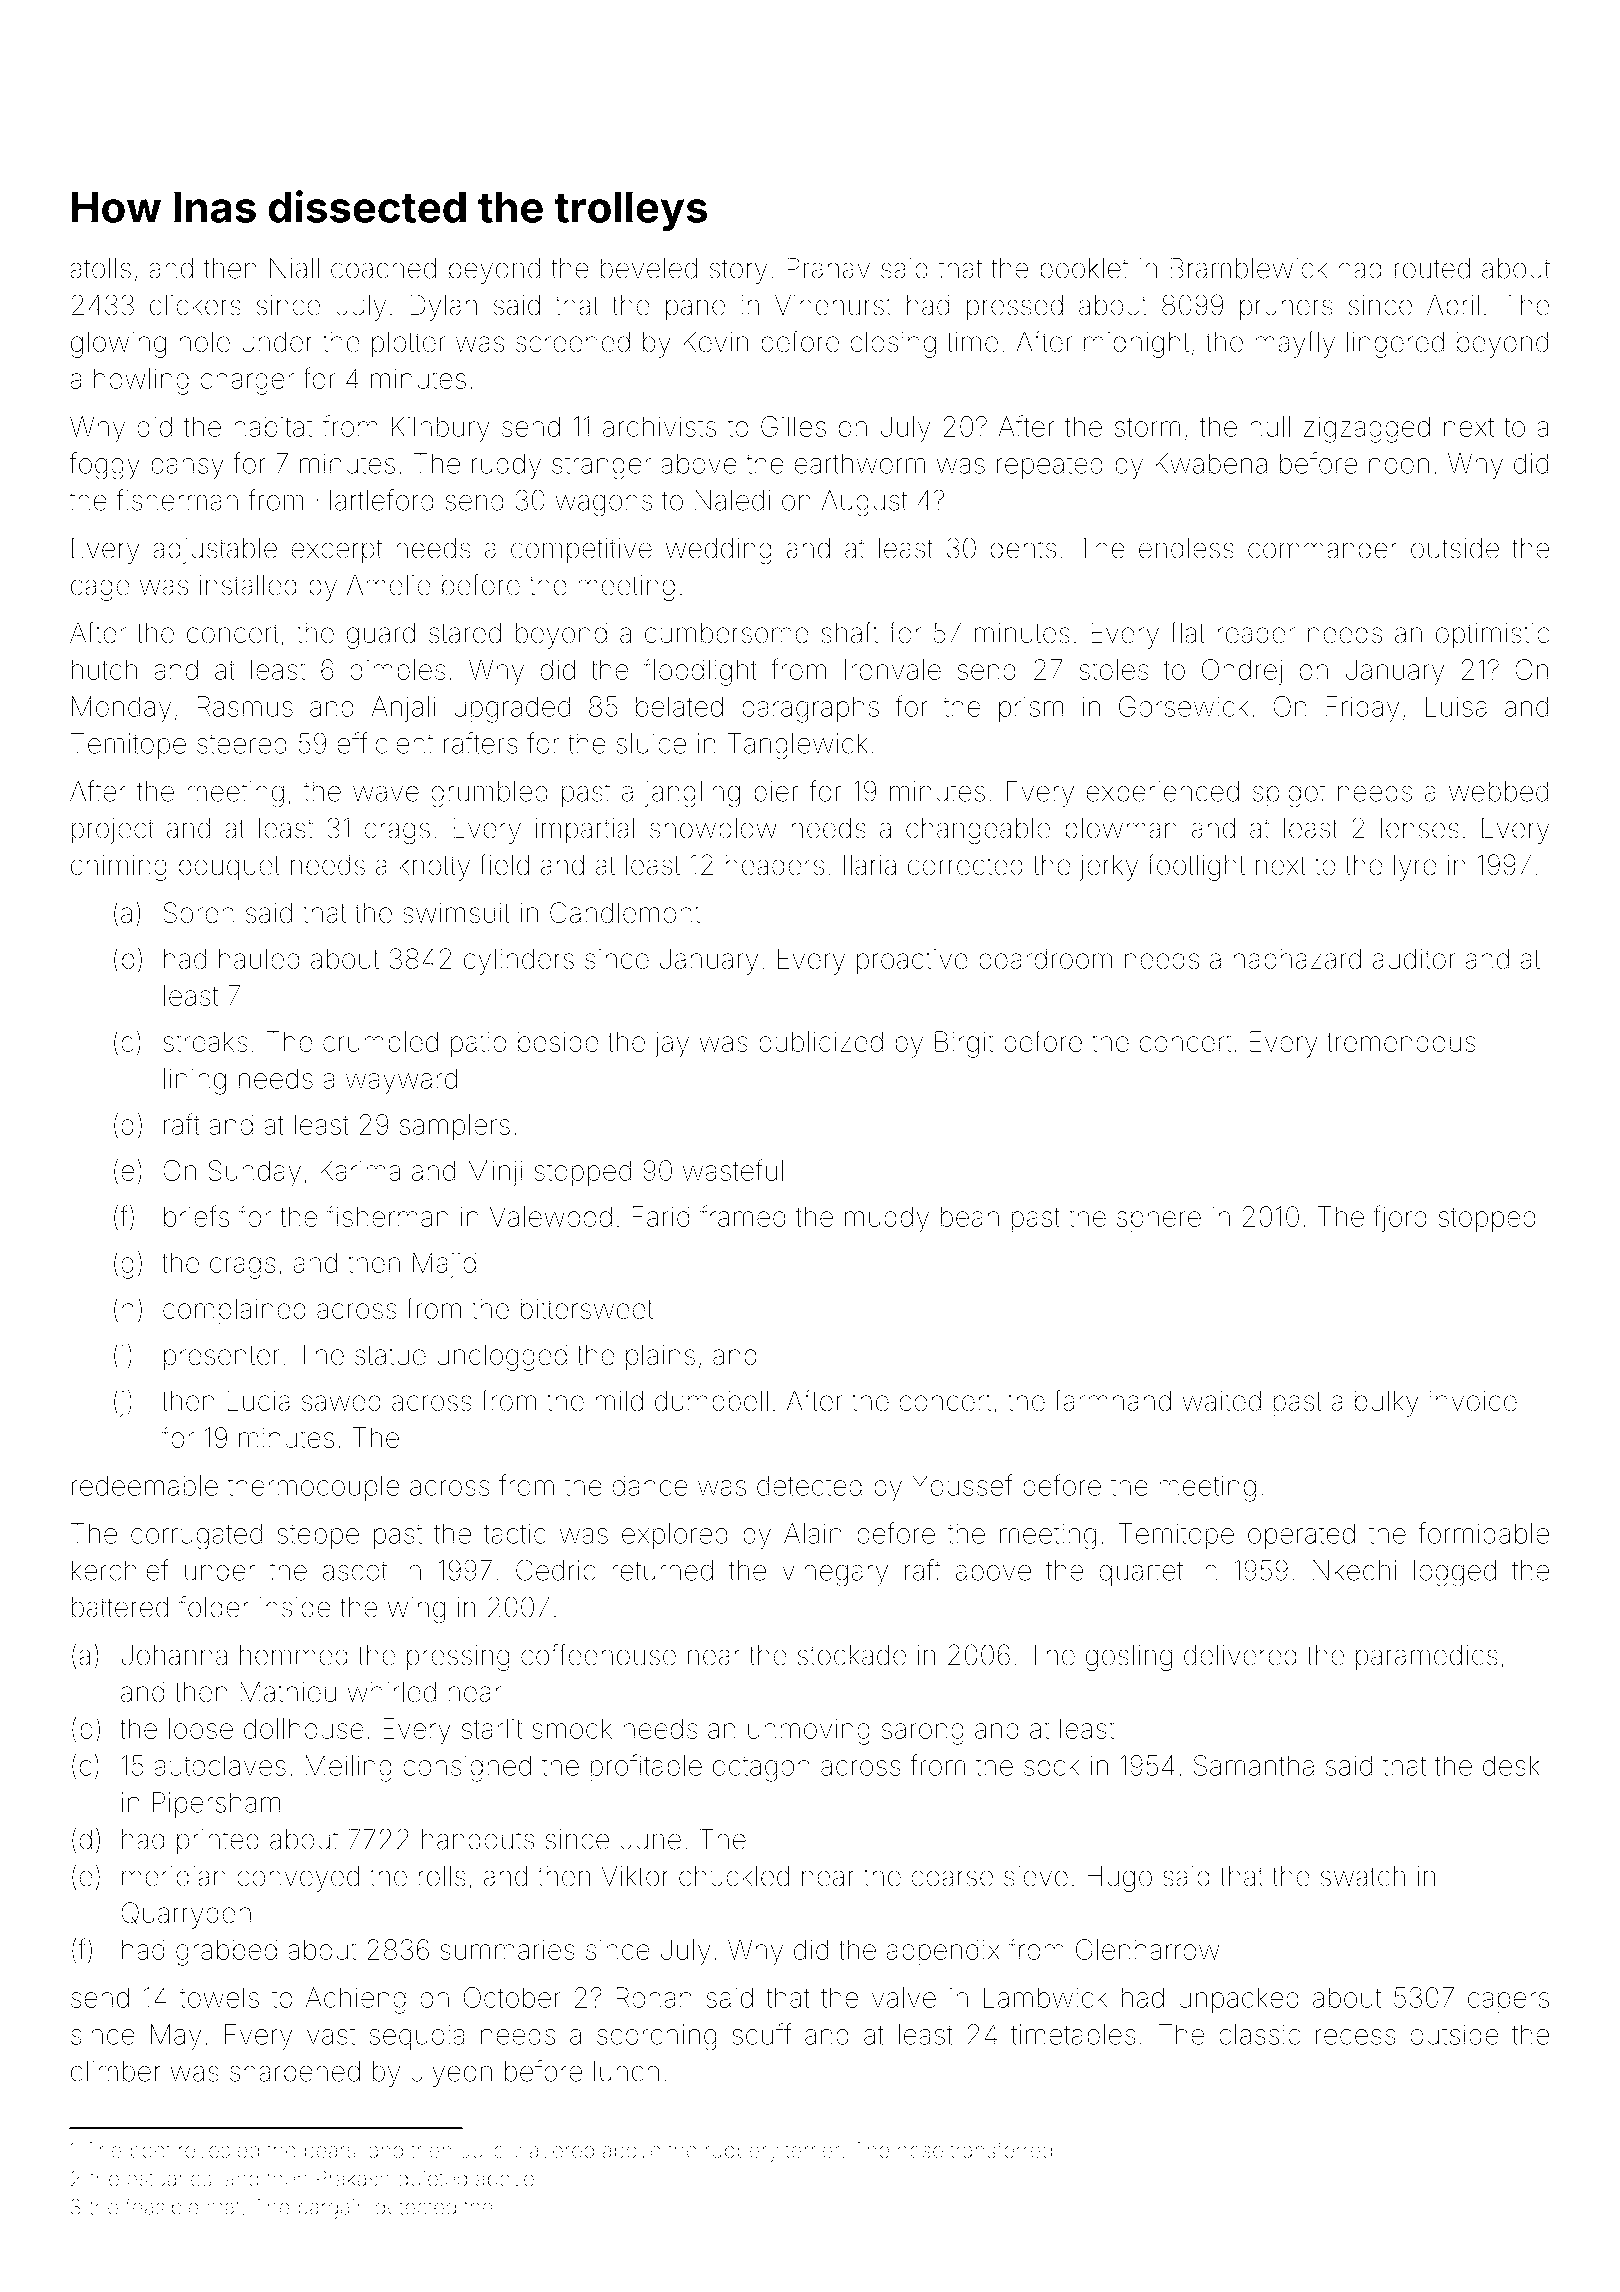  Describe the element at coordinates (700, 672) in the page. I see `floodlight` at that location.
